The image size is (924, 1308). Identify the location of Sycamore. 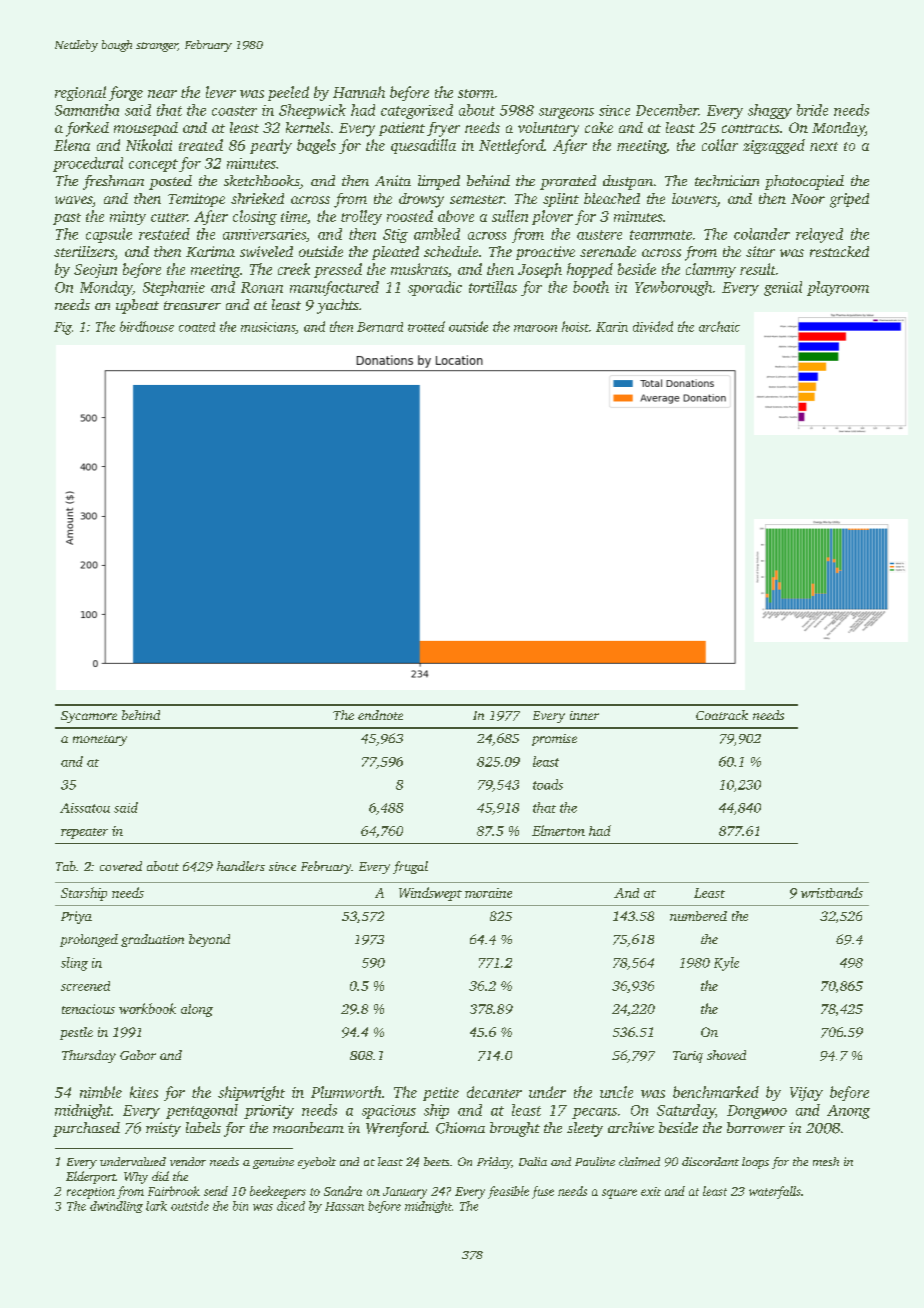
(89, 717).
